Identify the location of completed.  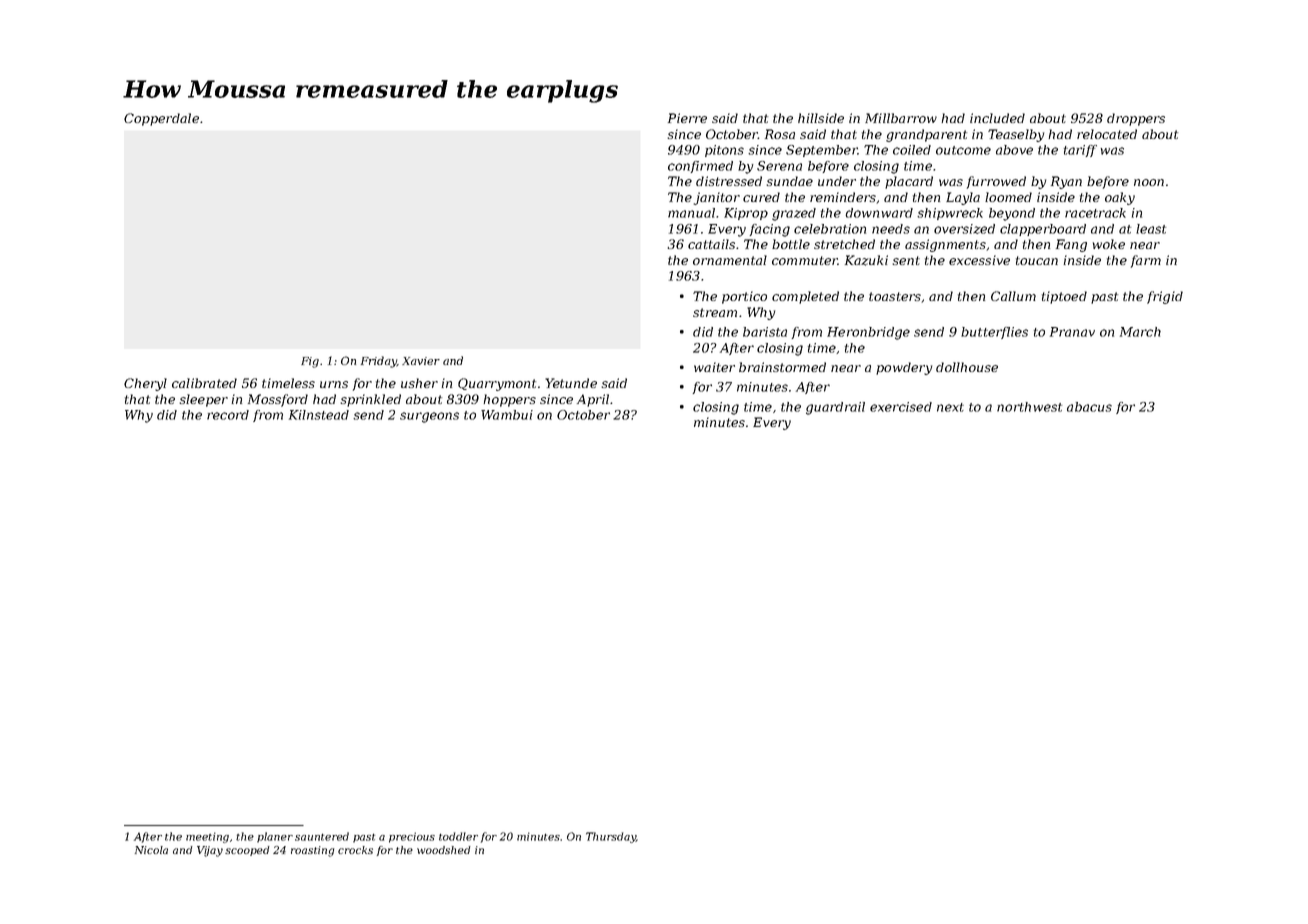
(805, 297).
